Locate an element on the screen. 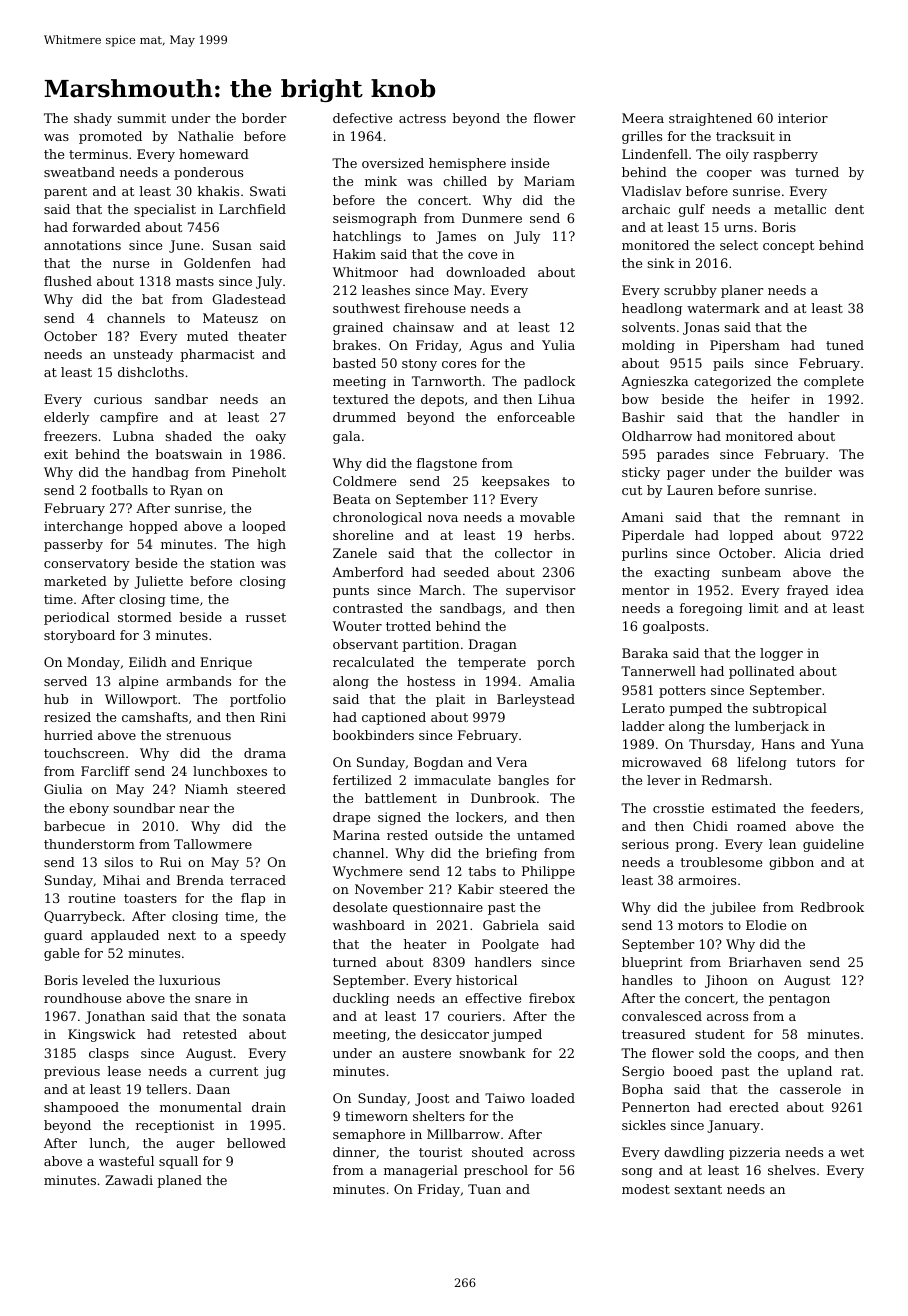 Image resolution: width=908 pixels, height=1316 pixels. border is located at coordinates (264, 118).
